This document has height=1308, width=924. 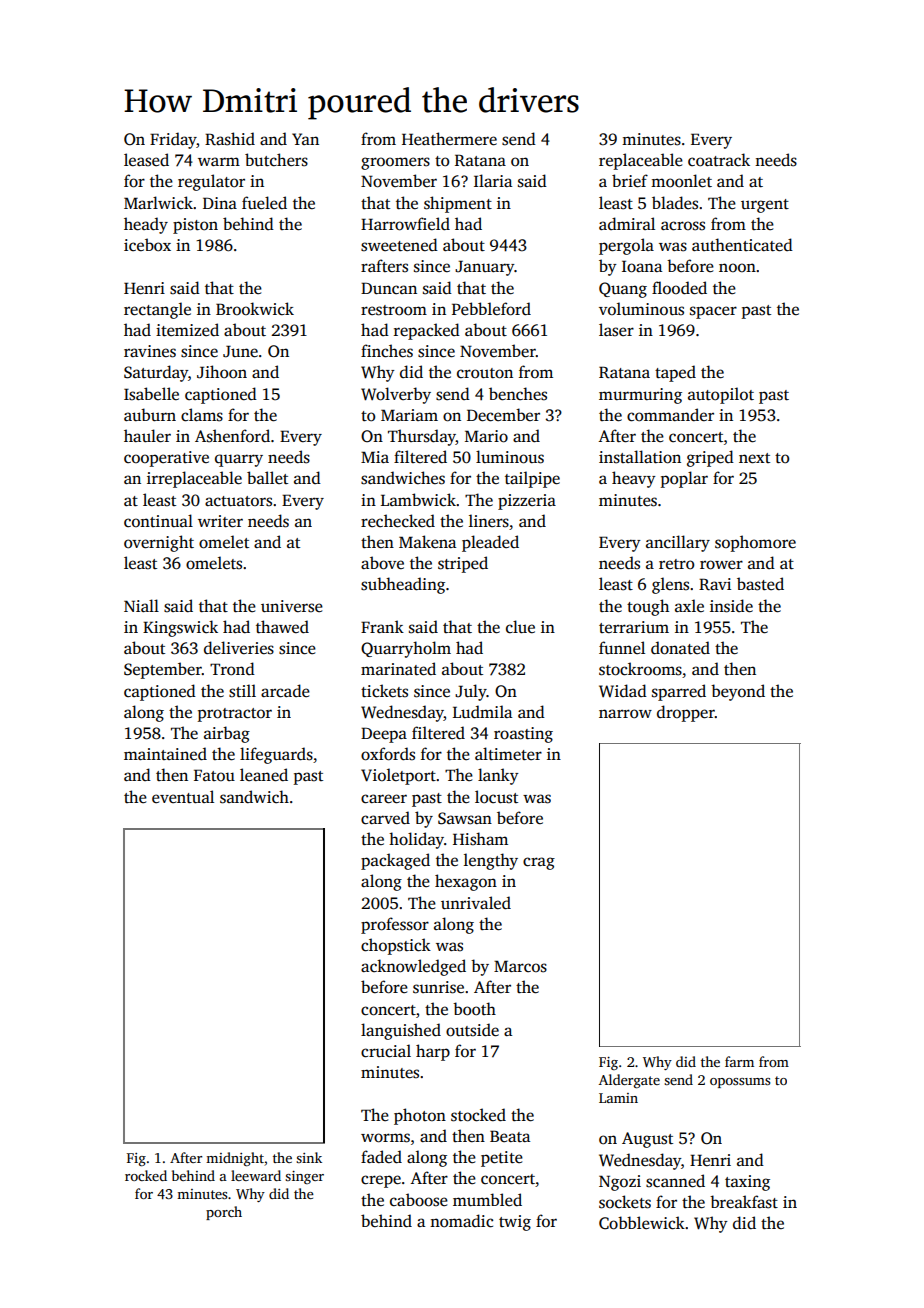 I want to click on porch, so click(x=224, y=1213).
